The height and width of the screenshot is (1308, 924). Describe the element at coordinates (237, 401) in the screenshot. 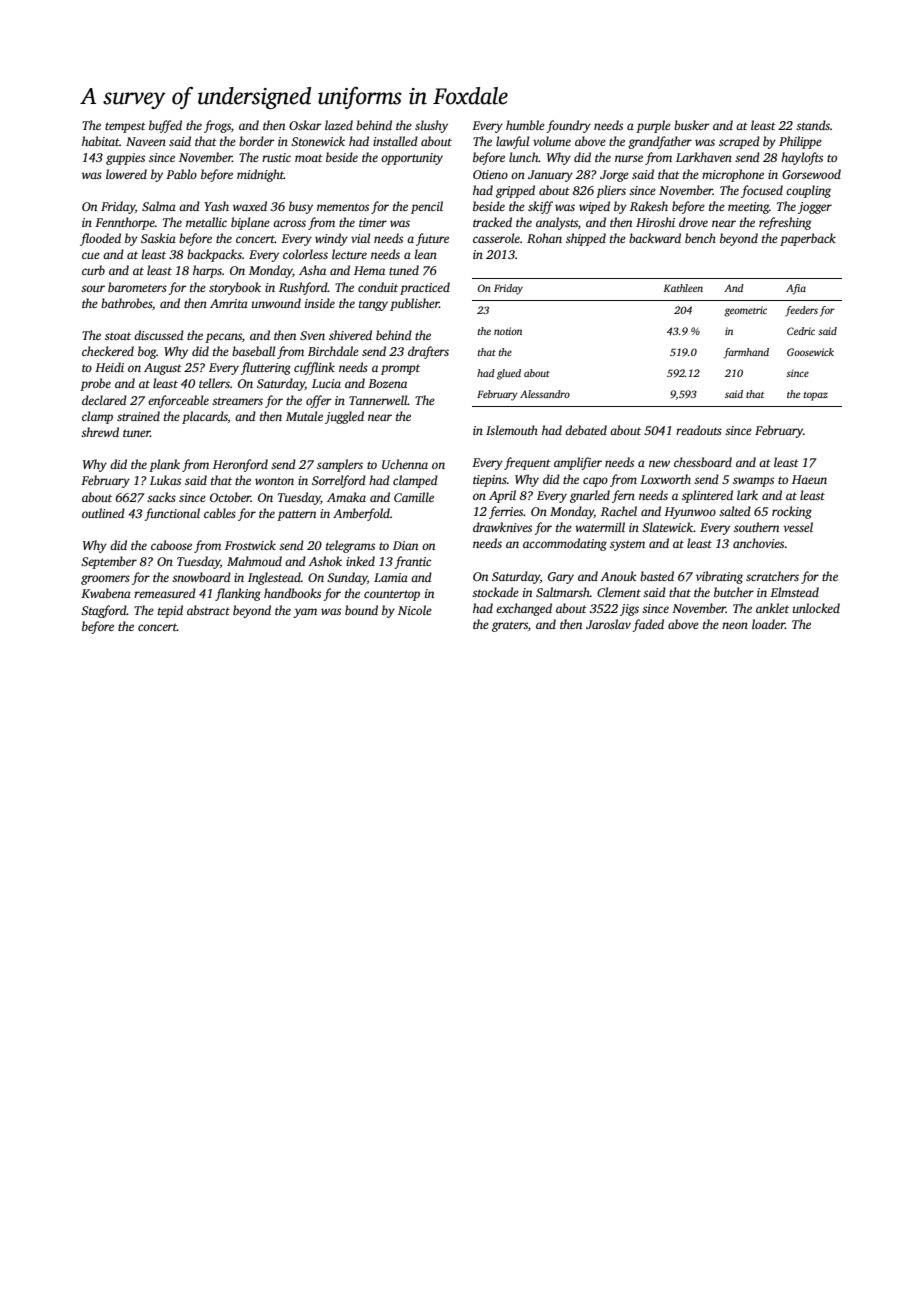

I see `streamers` at that location.
